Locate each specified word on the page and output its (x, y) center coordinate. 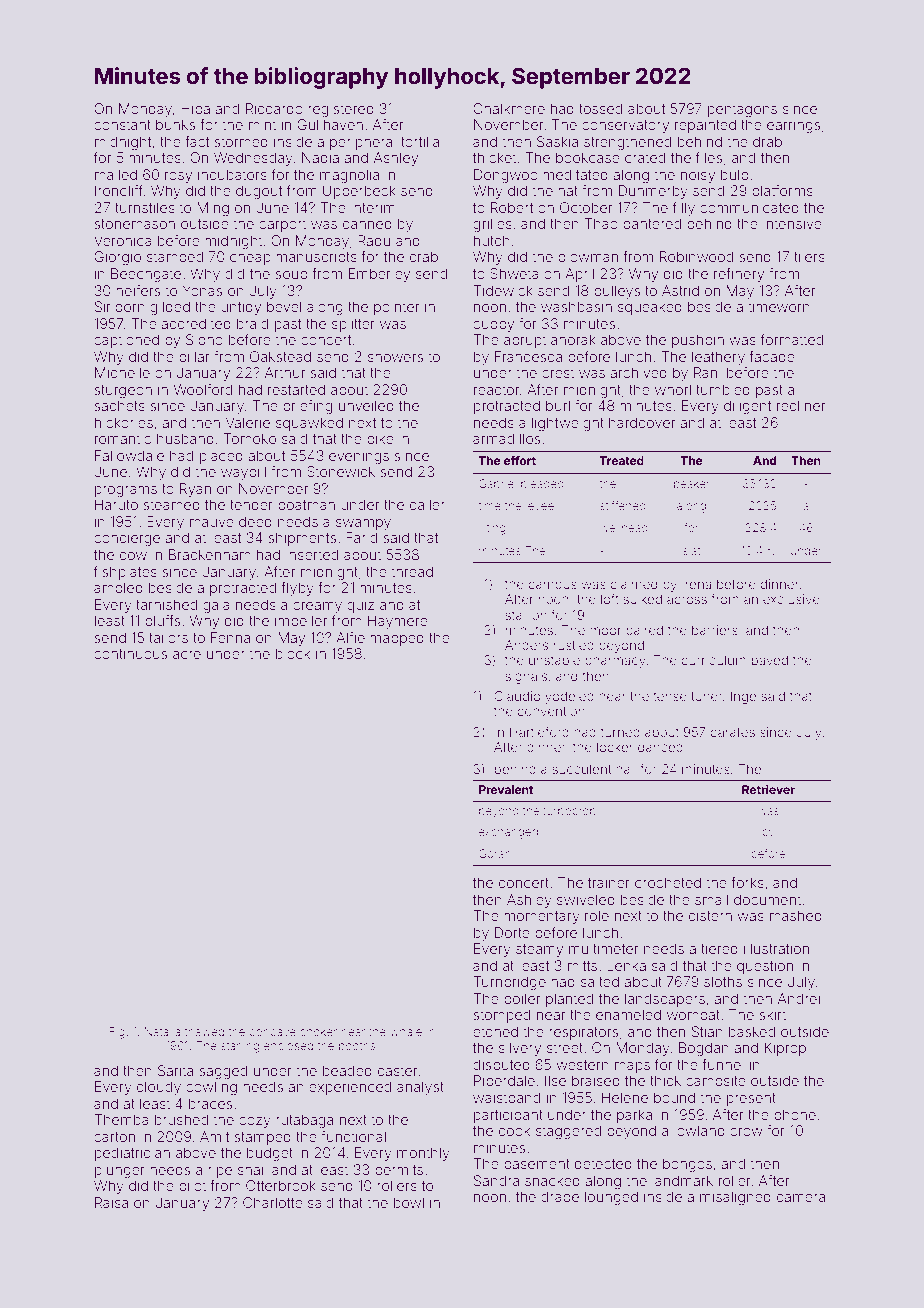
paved (770, 661)
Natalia (162, 1031)
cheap (250, 258)
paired (644, 631)
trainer (609, 882)
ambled (118, 587)
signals (526, 677)
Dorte (512, 932)
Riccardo (274, 108)
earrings (794, 126)
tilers (809, 256)
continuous (131, 653)
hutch (492, 240)
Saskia (557, 141)
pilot (192, 1187)
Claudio (517, 696)
